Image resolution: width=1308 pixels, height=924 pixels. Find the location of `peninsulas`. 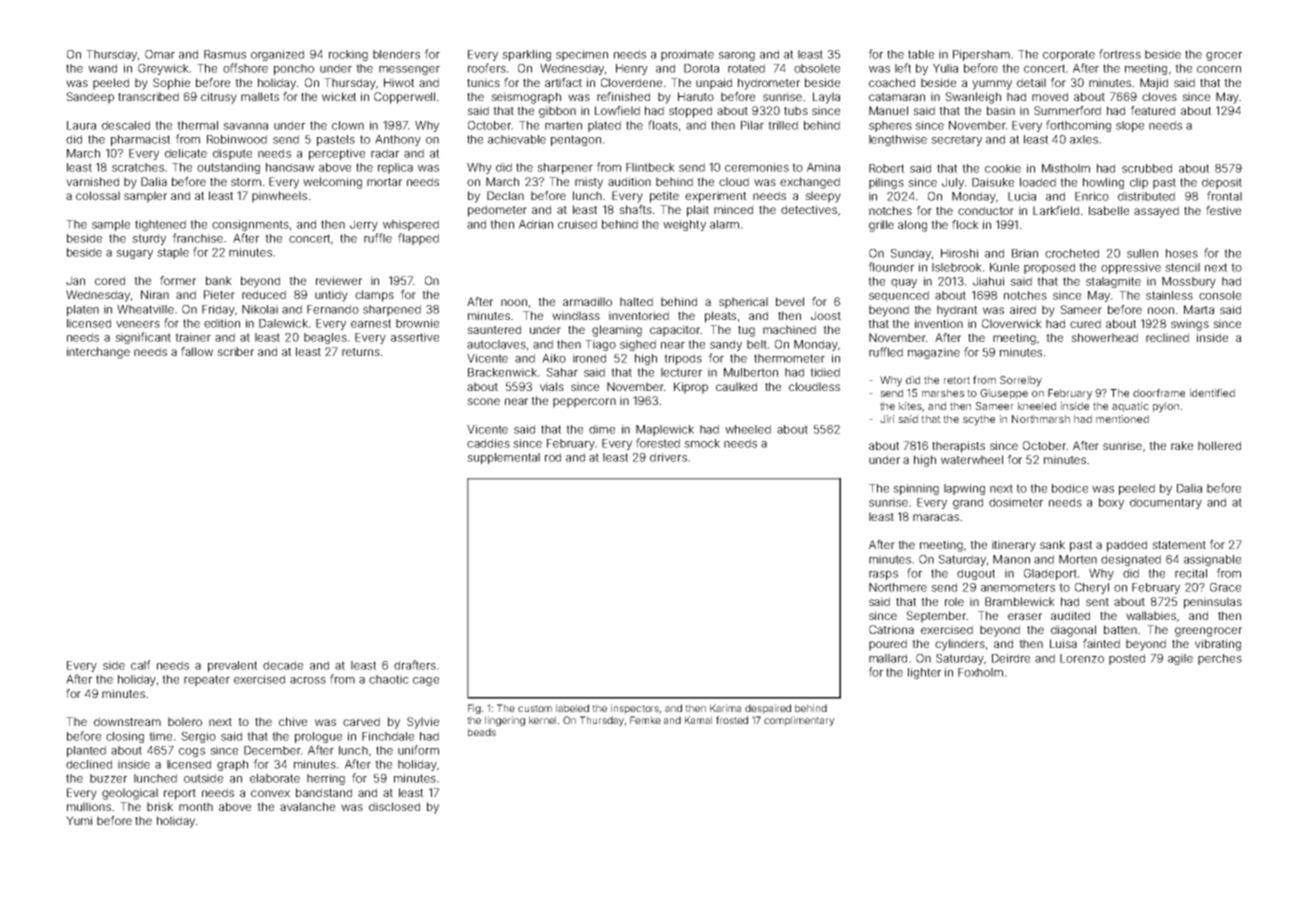

peninsulas is located at coordinates (1213, 603).
